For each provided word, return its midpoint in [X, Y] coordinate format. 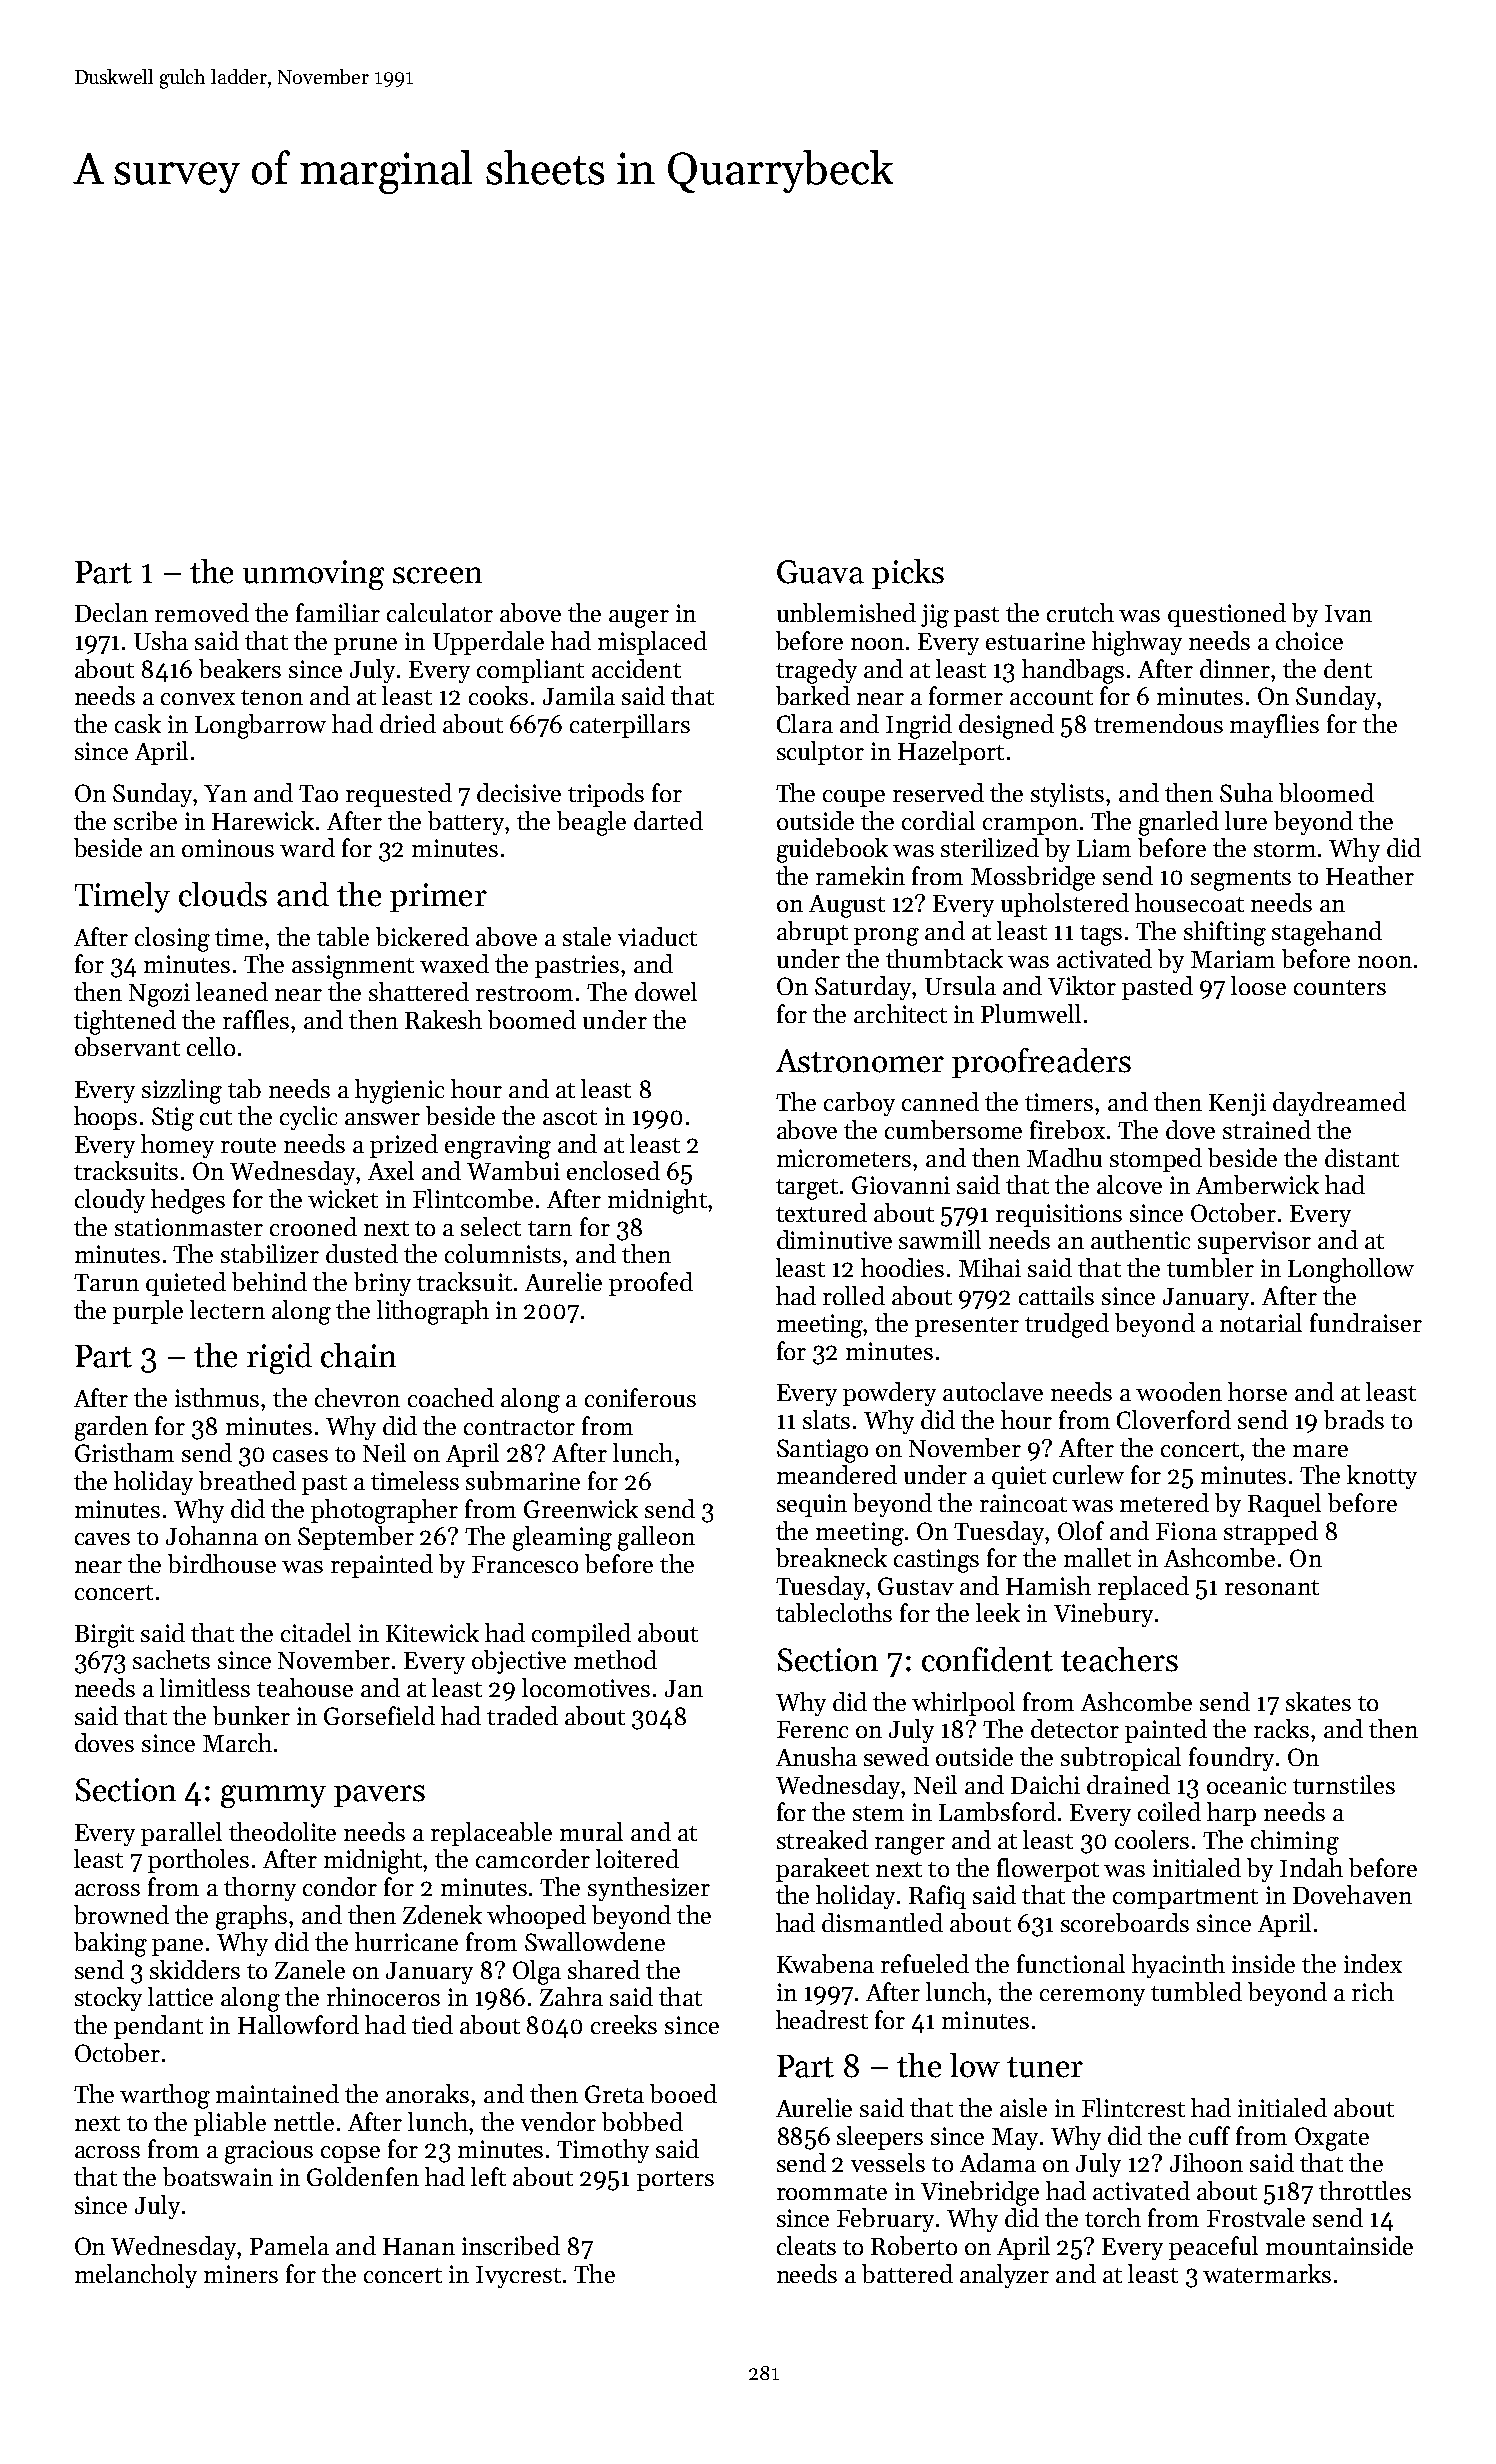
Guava [820, 572]
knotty [1382, 1477]
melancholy [136, 2276]
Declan [111, 612]
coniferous [640, 1397]
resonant [1272, 1587]
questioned [1227, 615]
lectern [227, 1309]
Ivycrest [518, 2277]
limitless [205, 1687]
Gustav [916, 1586]
